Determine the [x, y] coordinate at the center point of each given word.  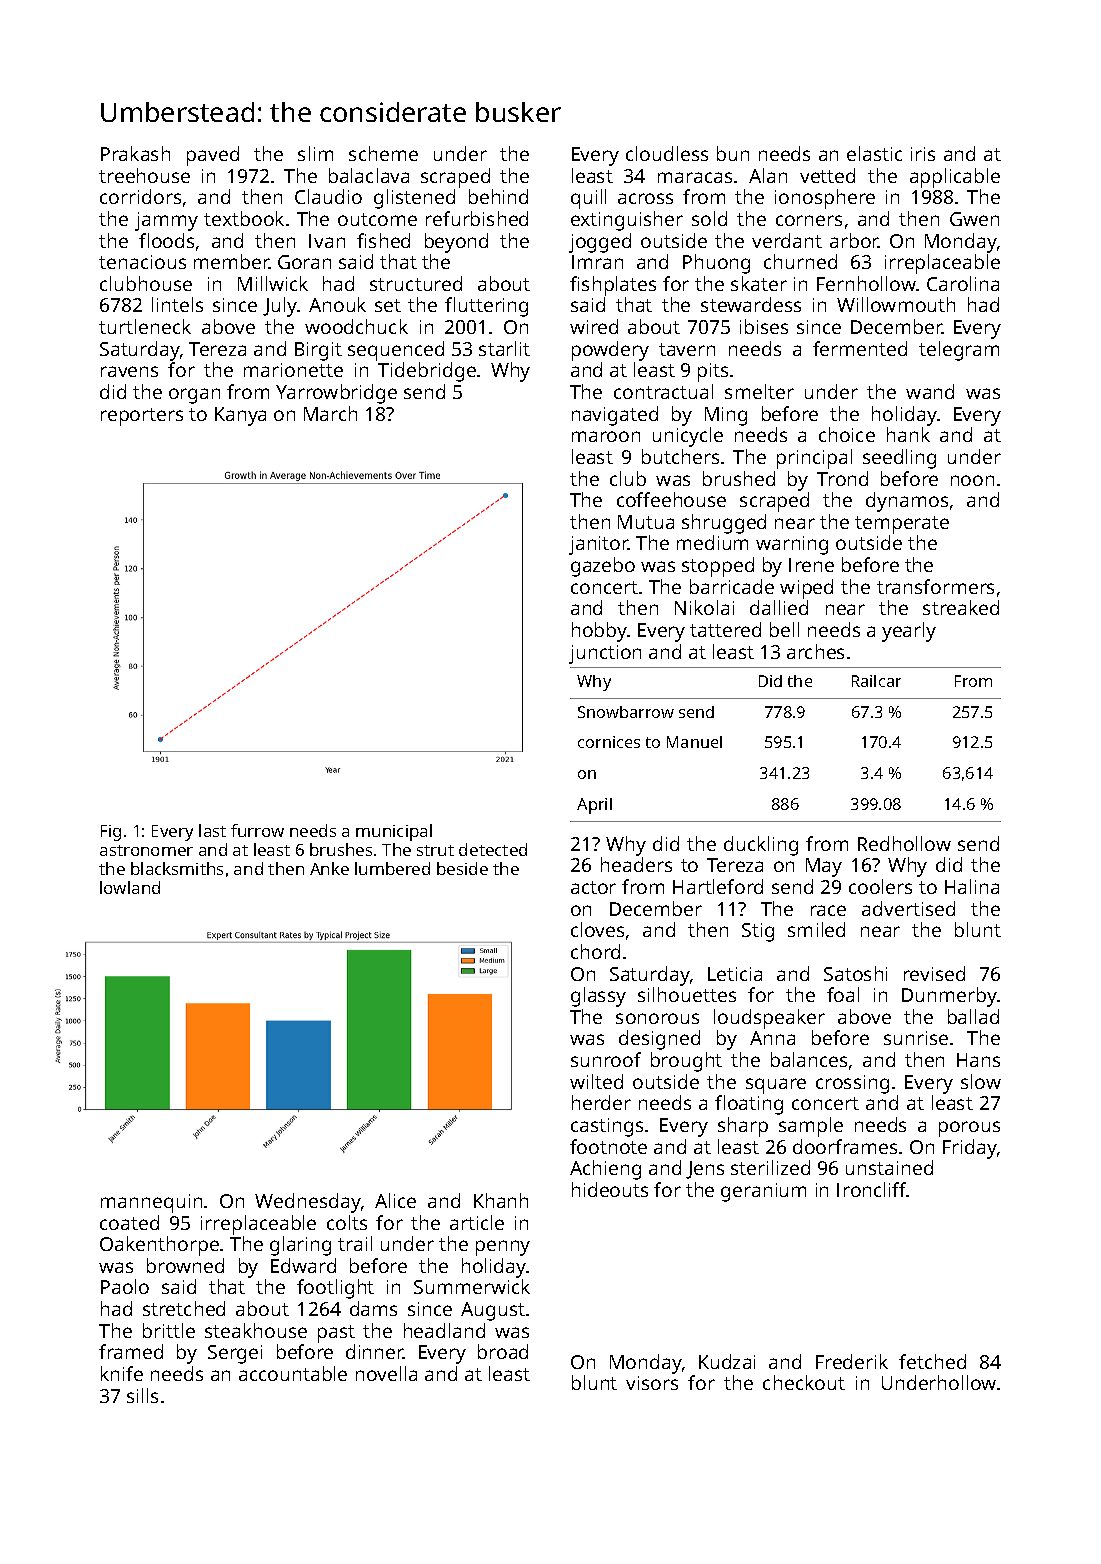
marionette [293, 370]
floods [166, 240]
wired [594, 326]
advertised [908, 908]
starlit [504, 348]
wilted [596, 1081]
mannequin [151, 1203]
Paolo [125, 1286]
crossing [852, 1084]
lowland [130, 887]
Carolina [963, 283]
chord [595, 951]
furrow [257, 830]
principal [814, 459]
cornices [609, 742]
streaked [961, 607]
